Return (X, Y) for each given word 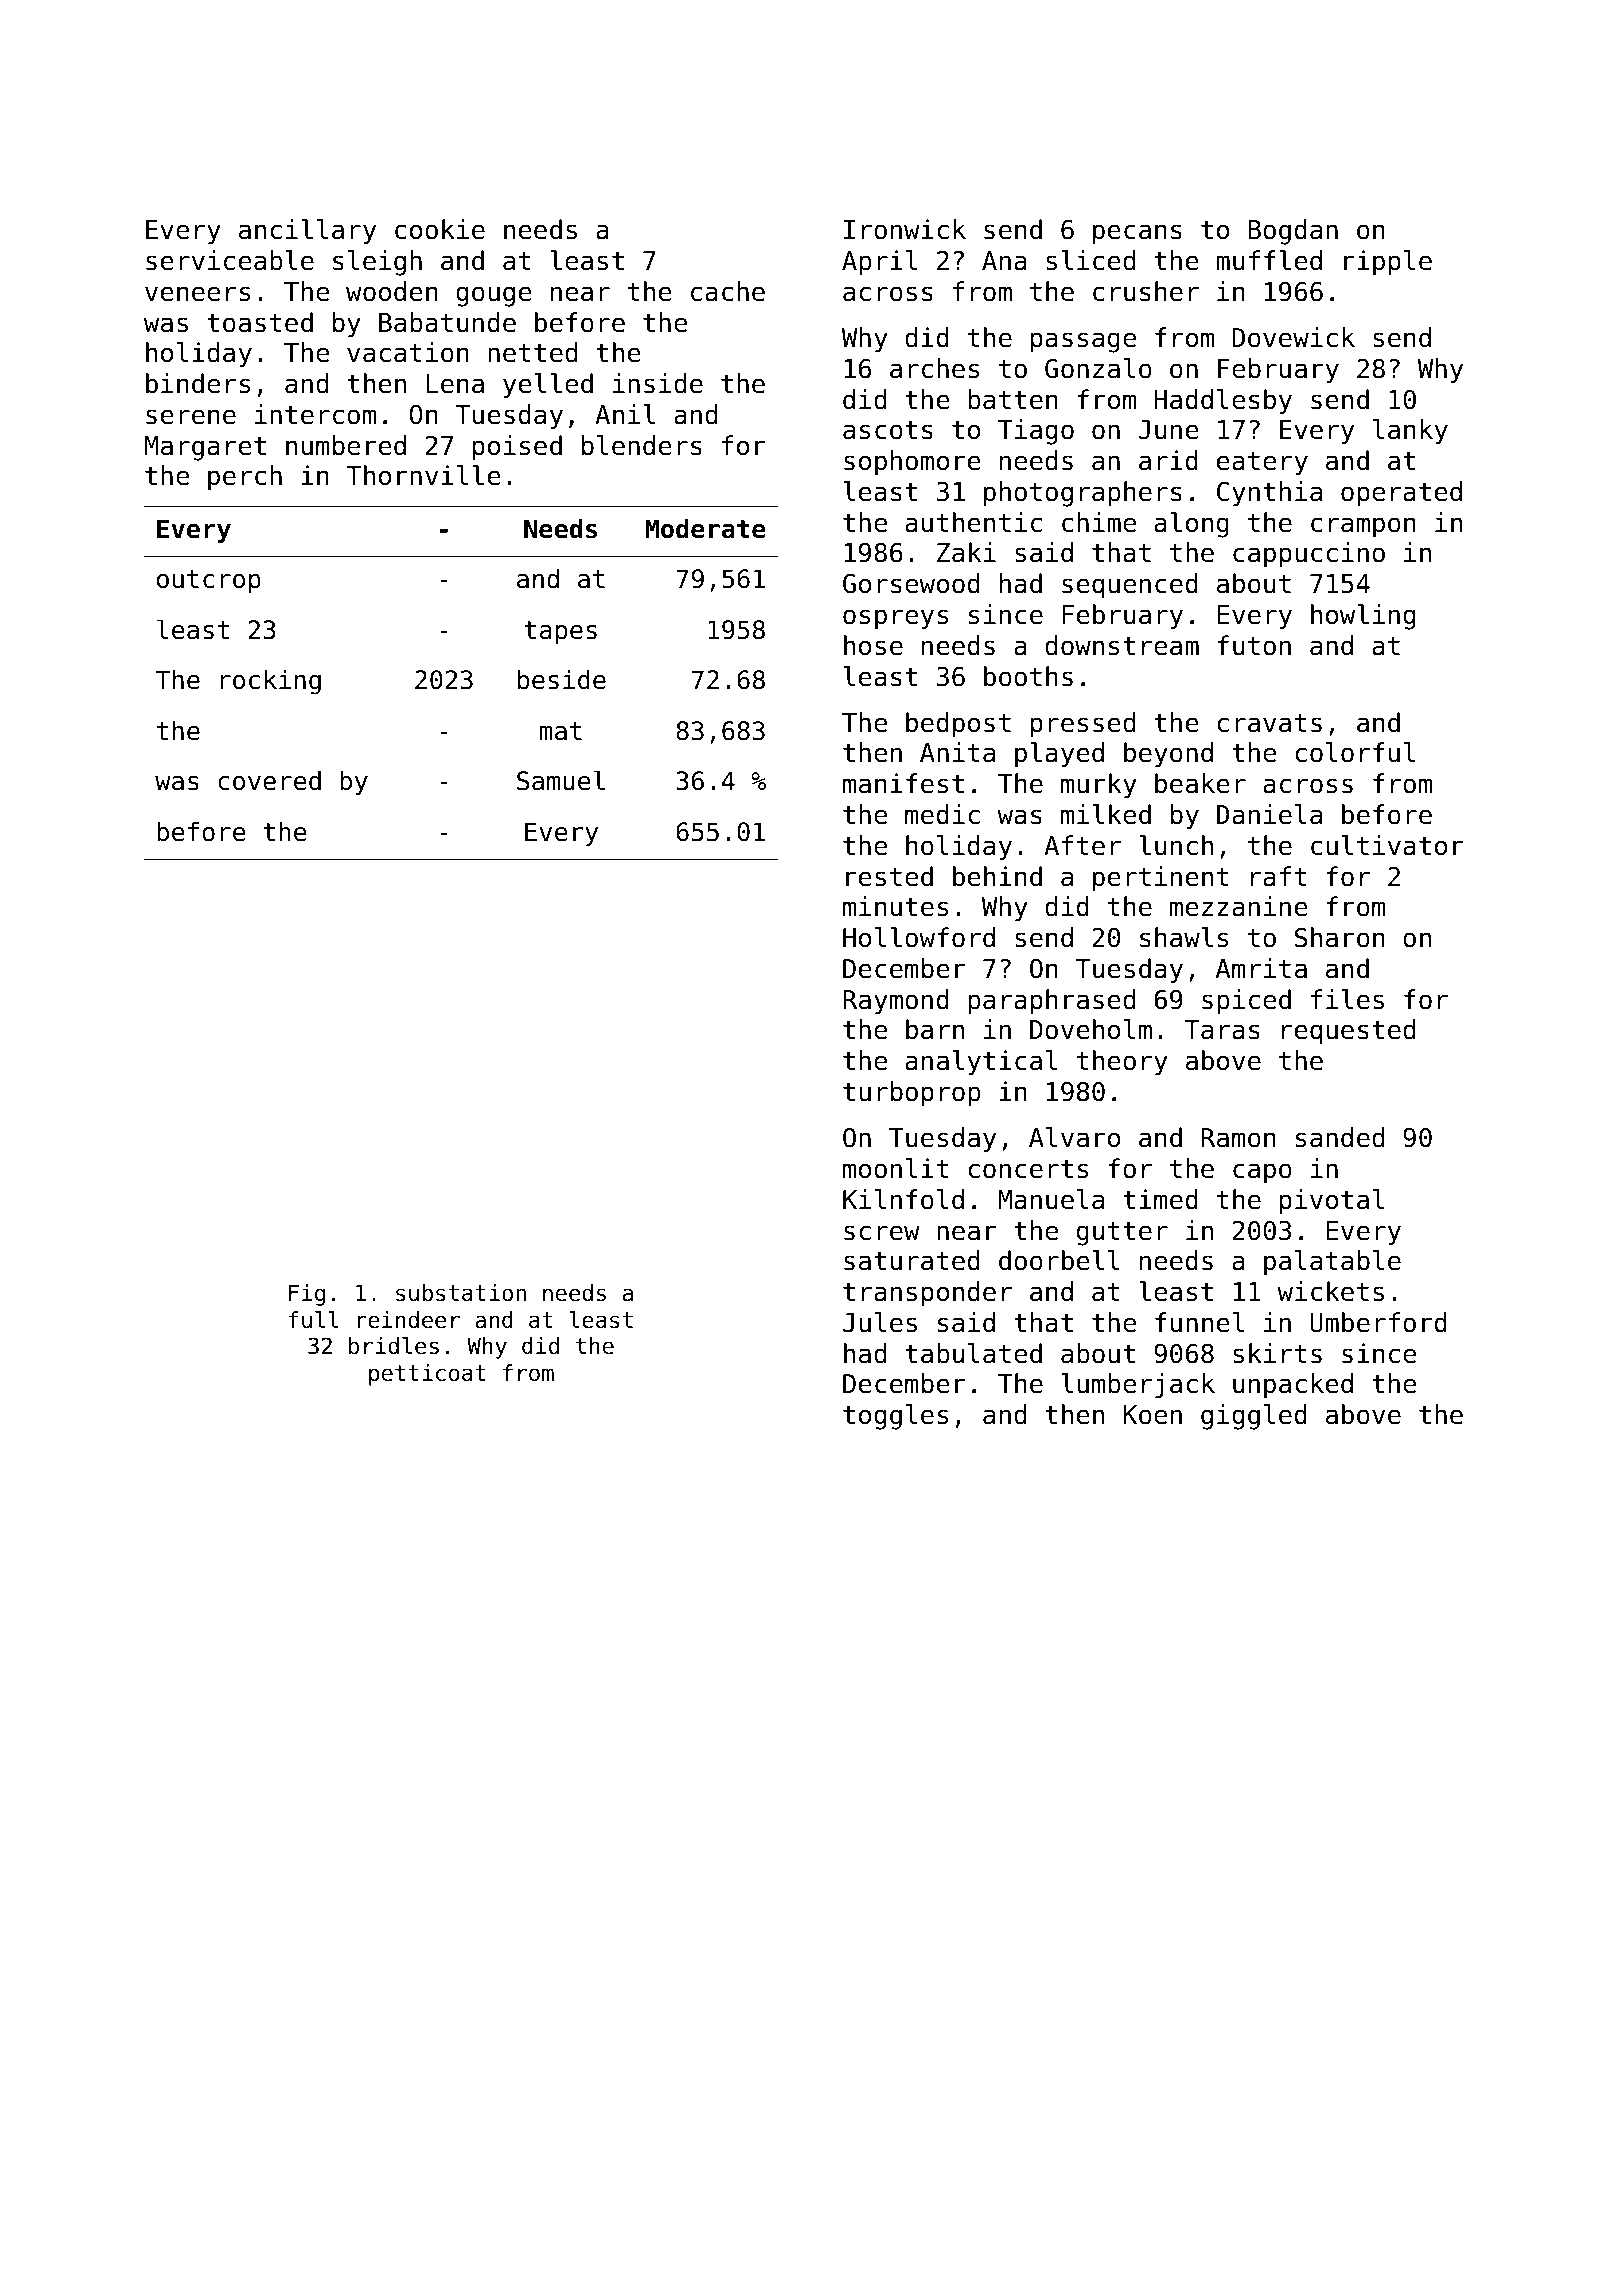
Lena (455, 384)
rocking (270, 682)
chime (1099, 522)
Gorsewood (911, 583)
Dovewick (1293, 337)
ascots (888, 430)
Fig (307, 1295)
